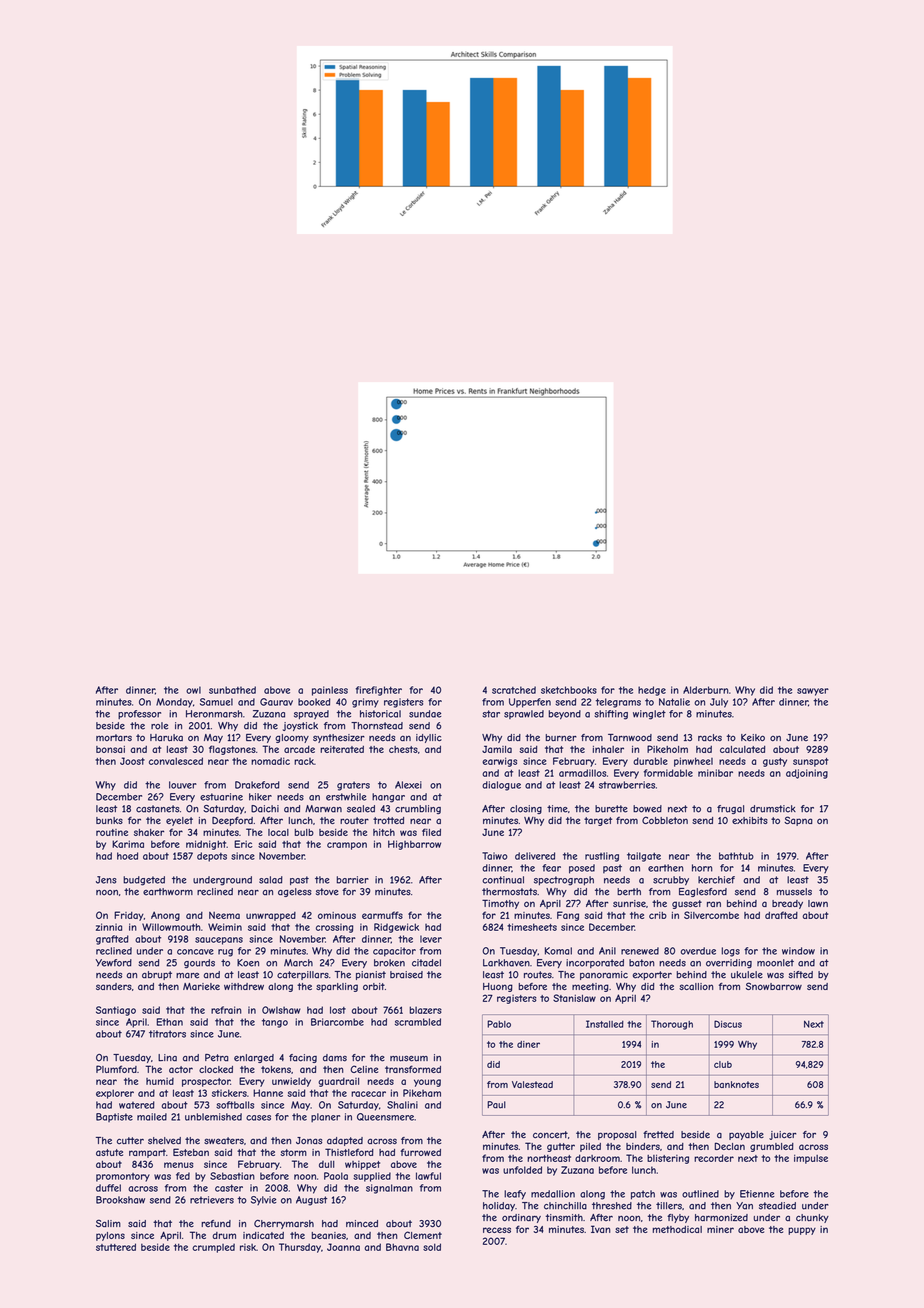  Describe the element at coordinates (811, 1159) in the screenshot. I see `impulse` at that location.
